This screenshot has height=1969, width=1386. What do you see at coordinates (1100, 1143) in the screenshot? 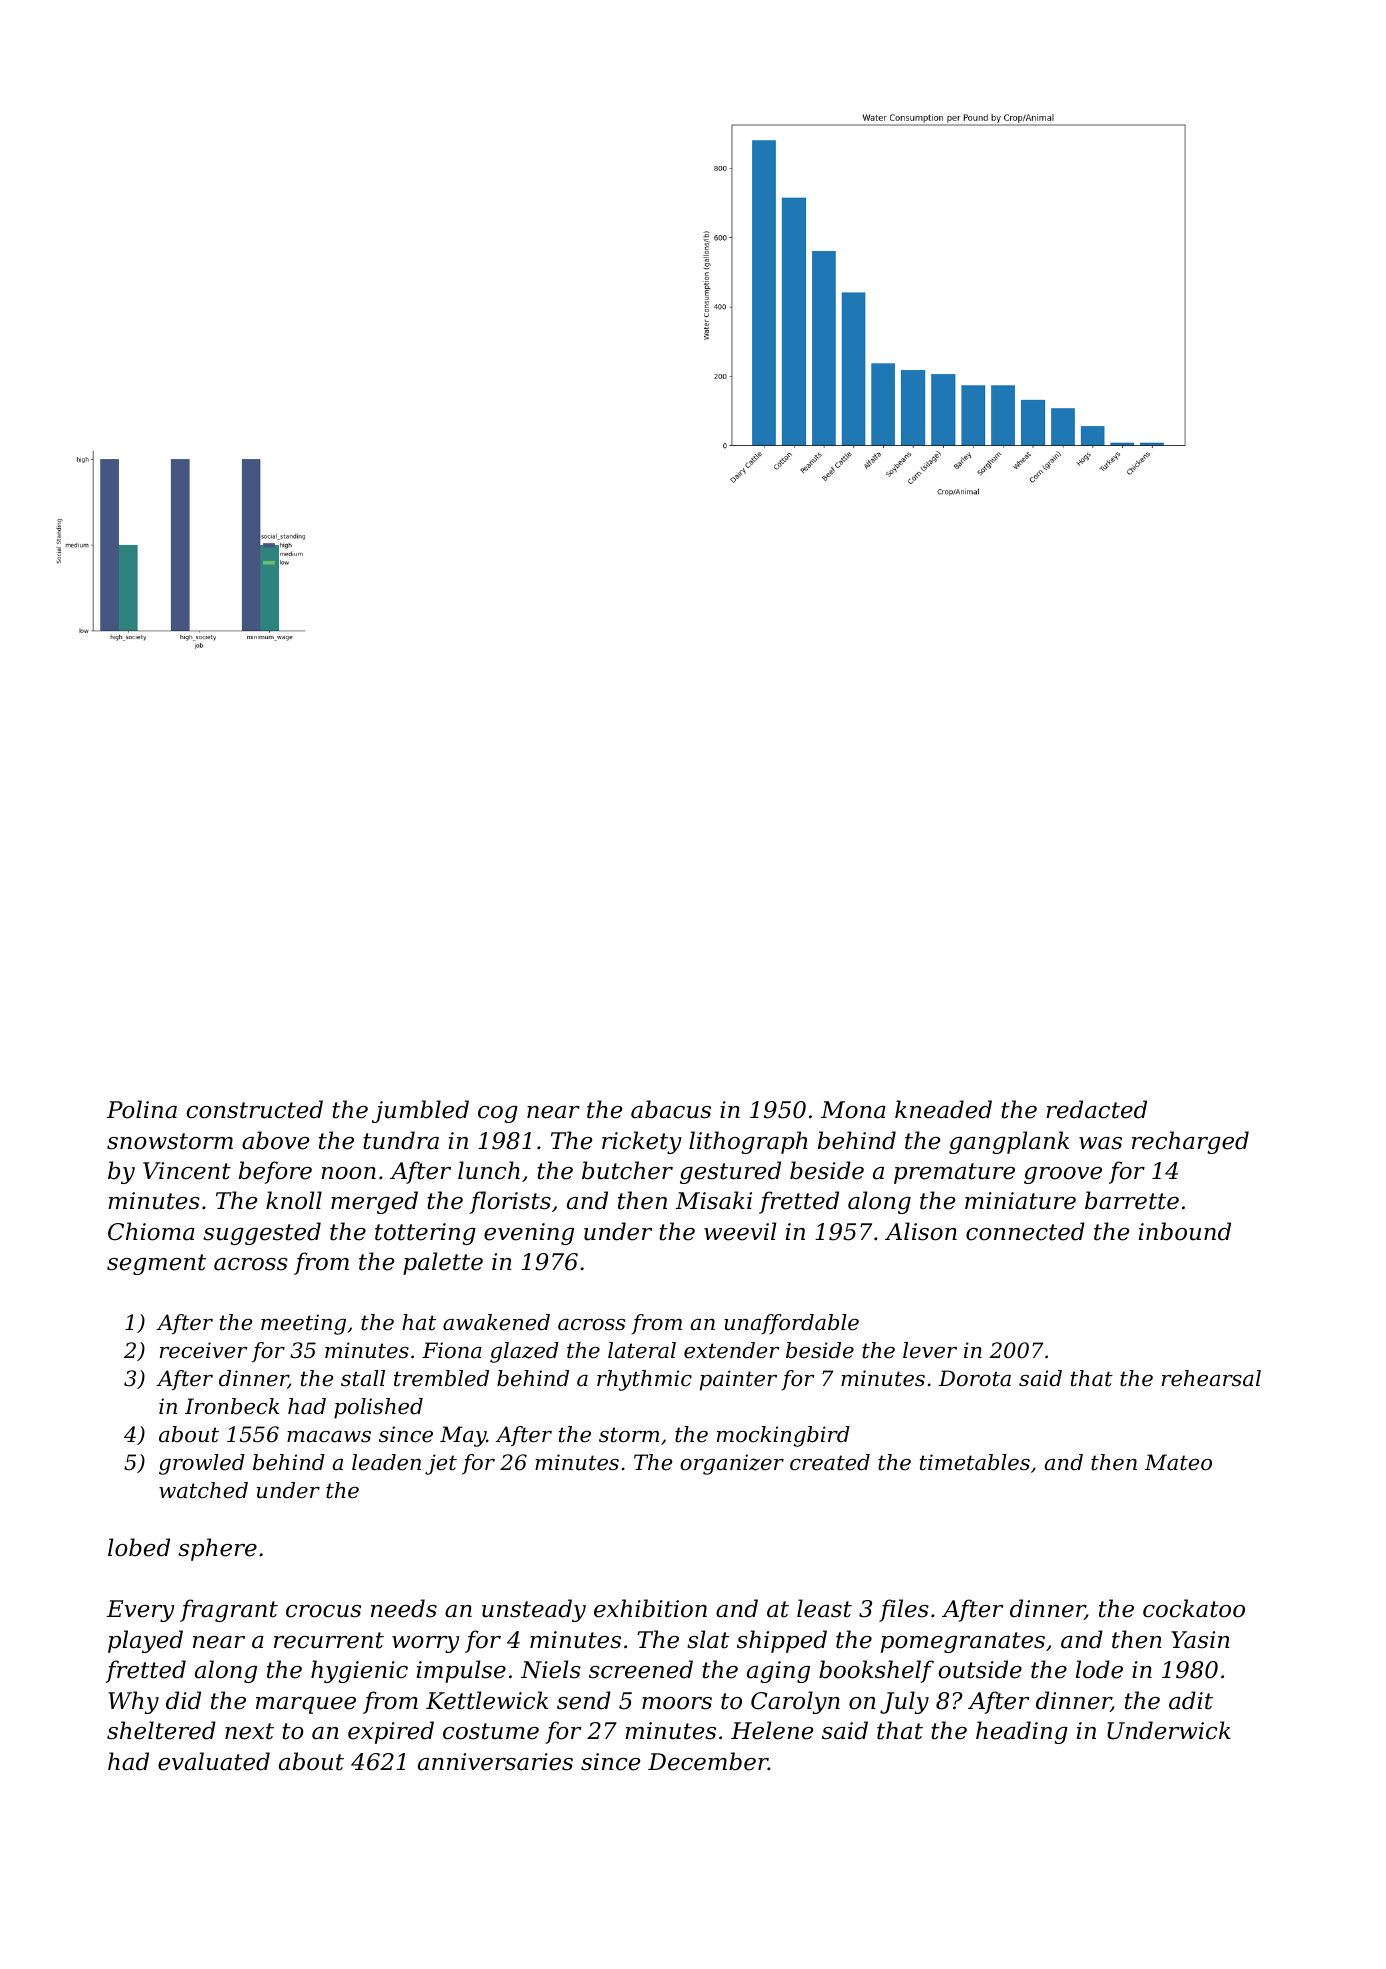
I see `was` at bounding box center [1100, 1143].
